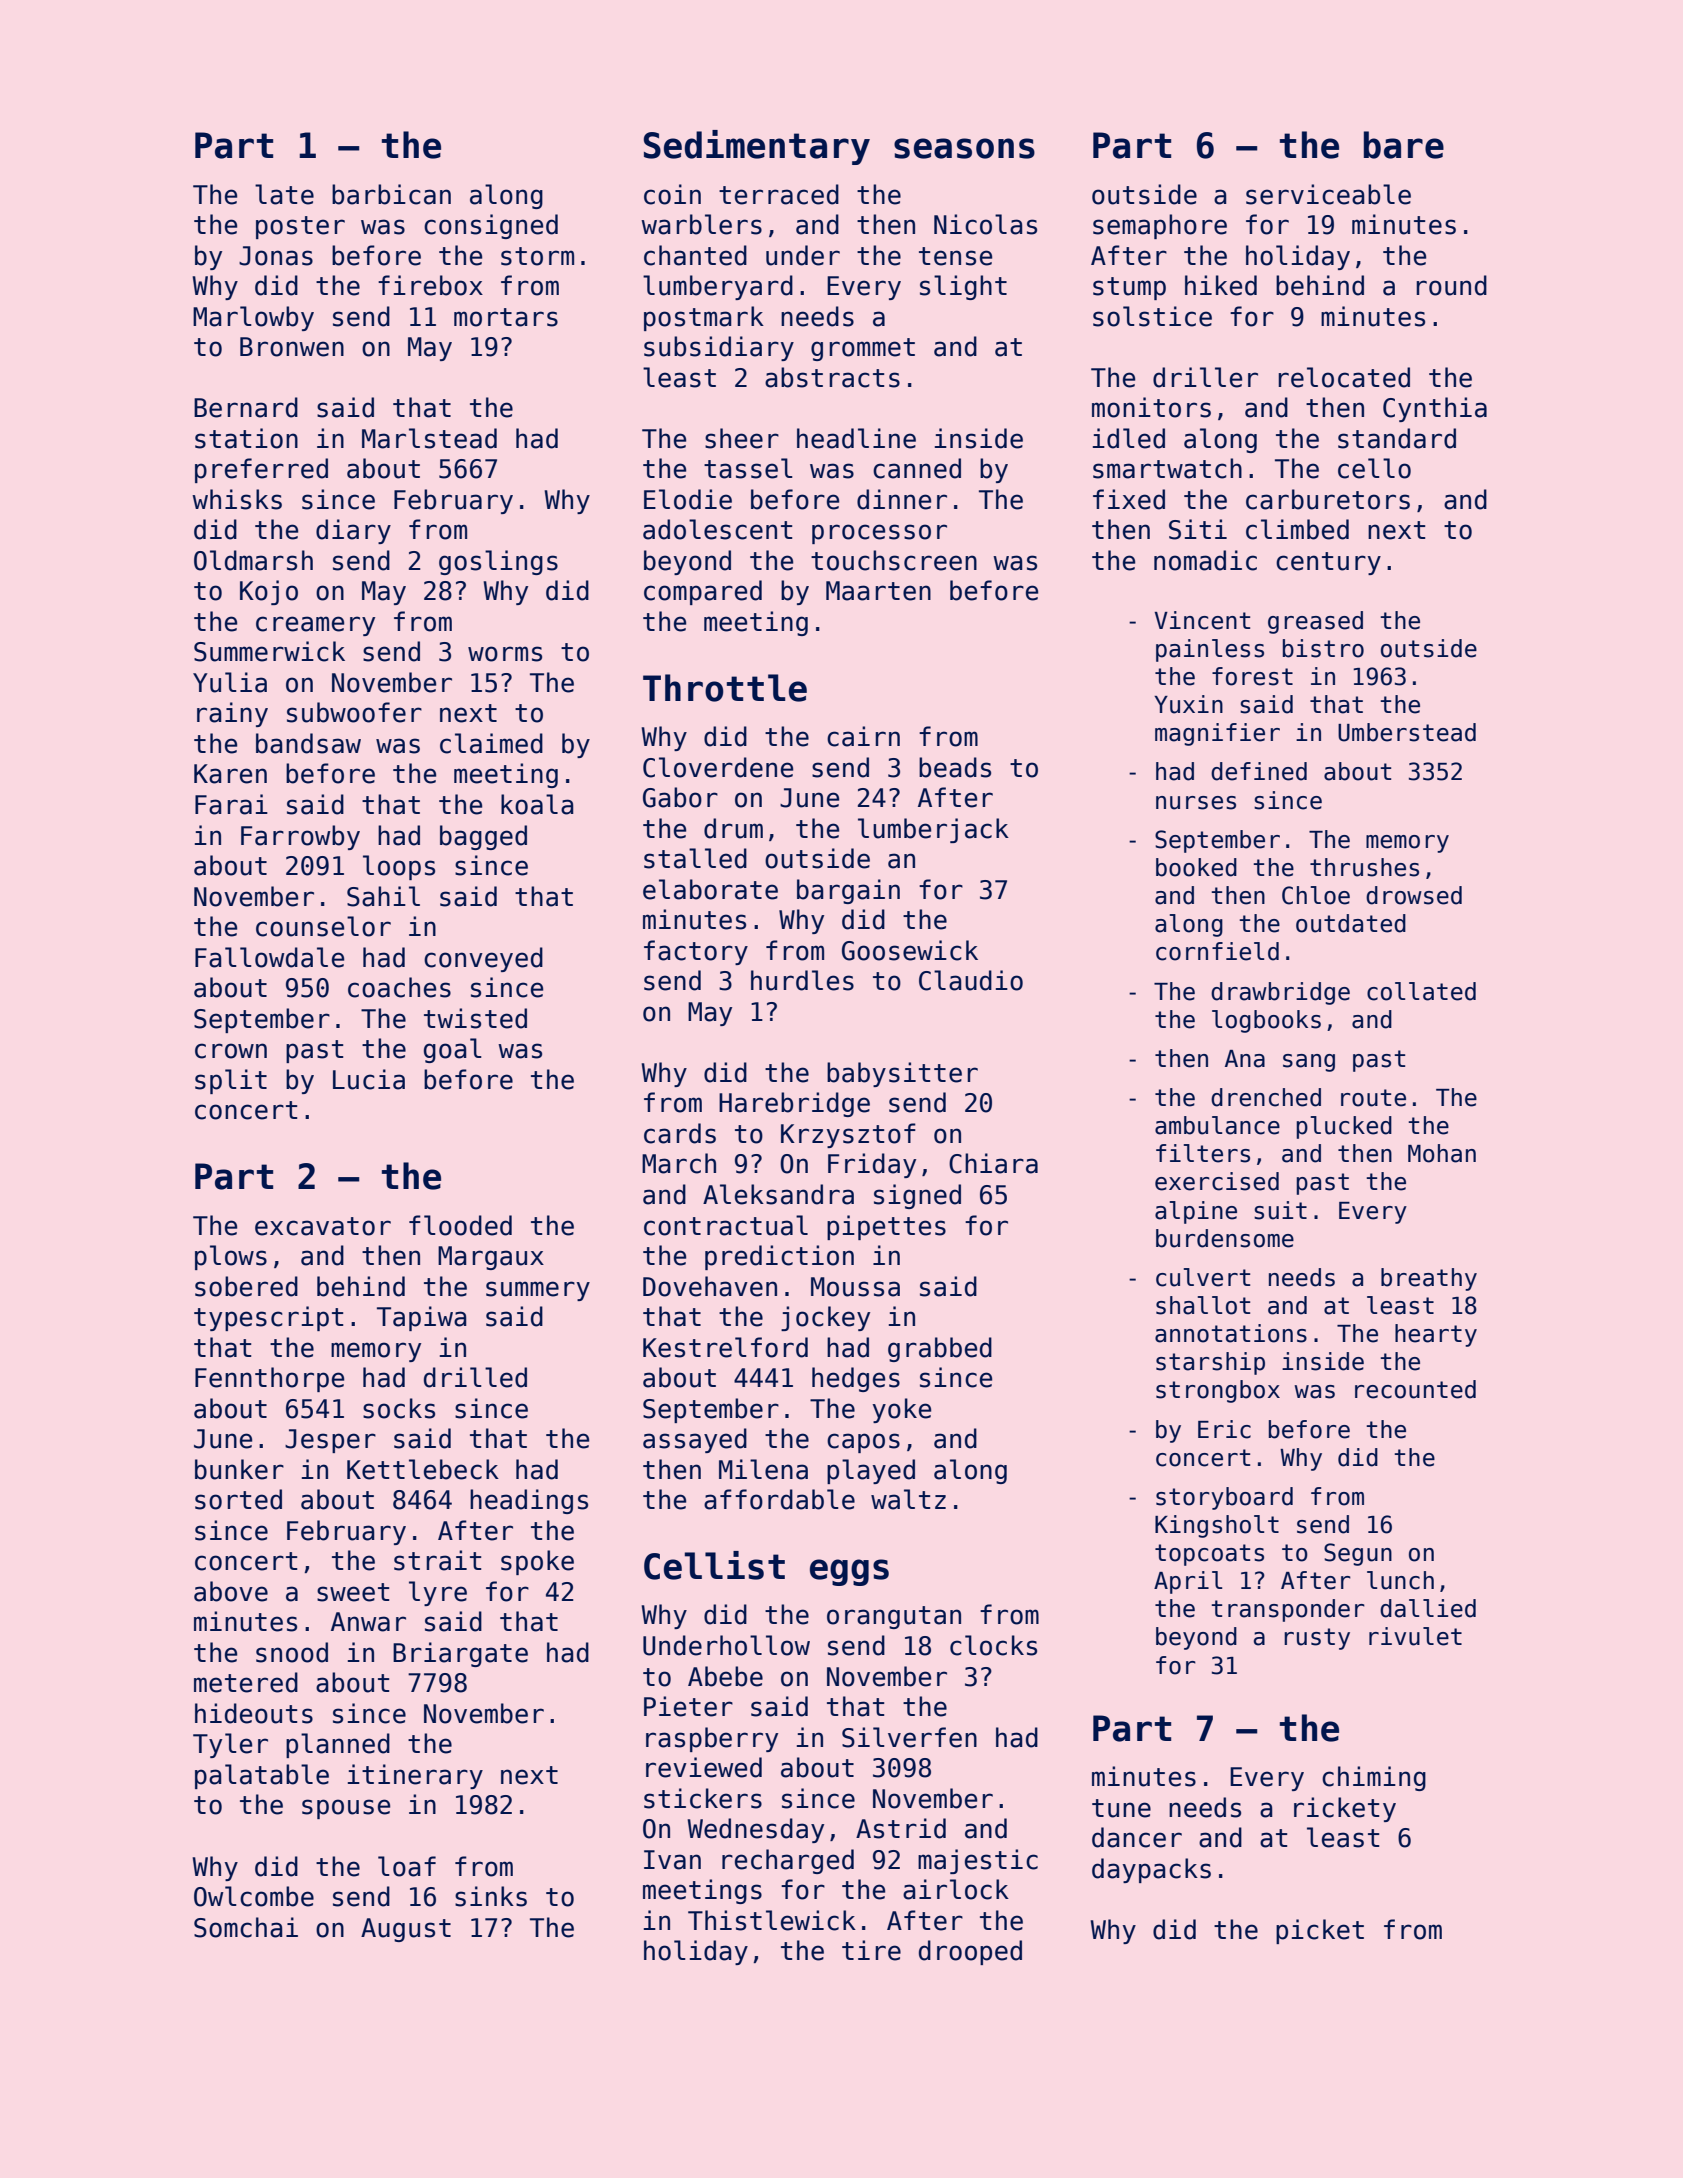 The width and height of the image is (1683, 2178). Describe the element at coordinates (1435, 409) in the image. I see `Cynthia` at that location.
